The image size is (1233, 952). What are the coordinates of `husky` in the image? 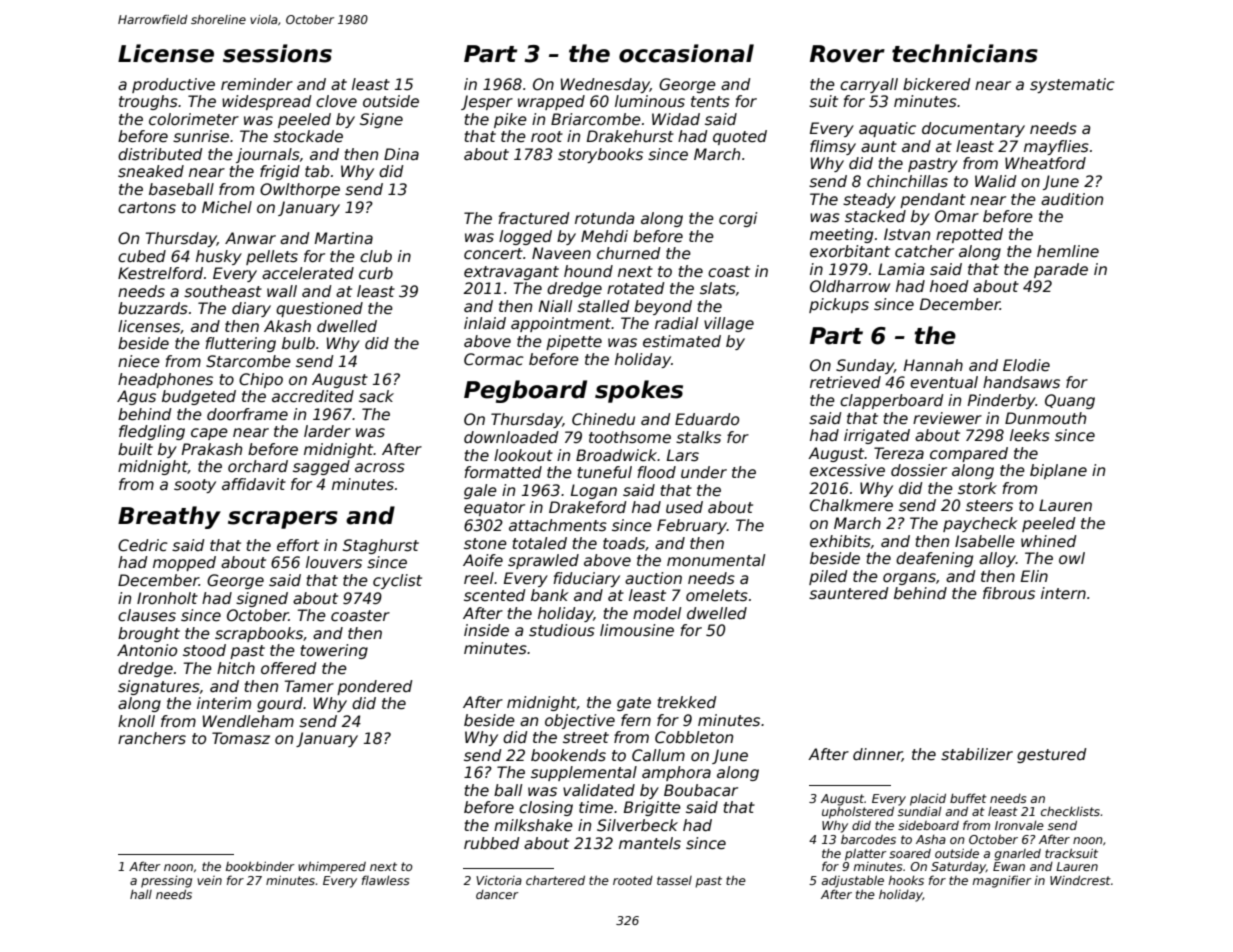 It's located at (219, 257).
